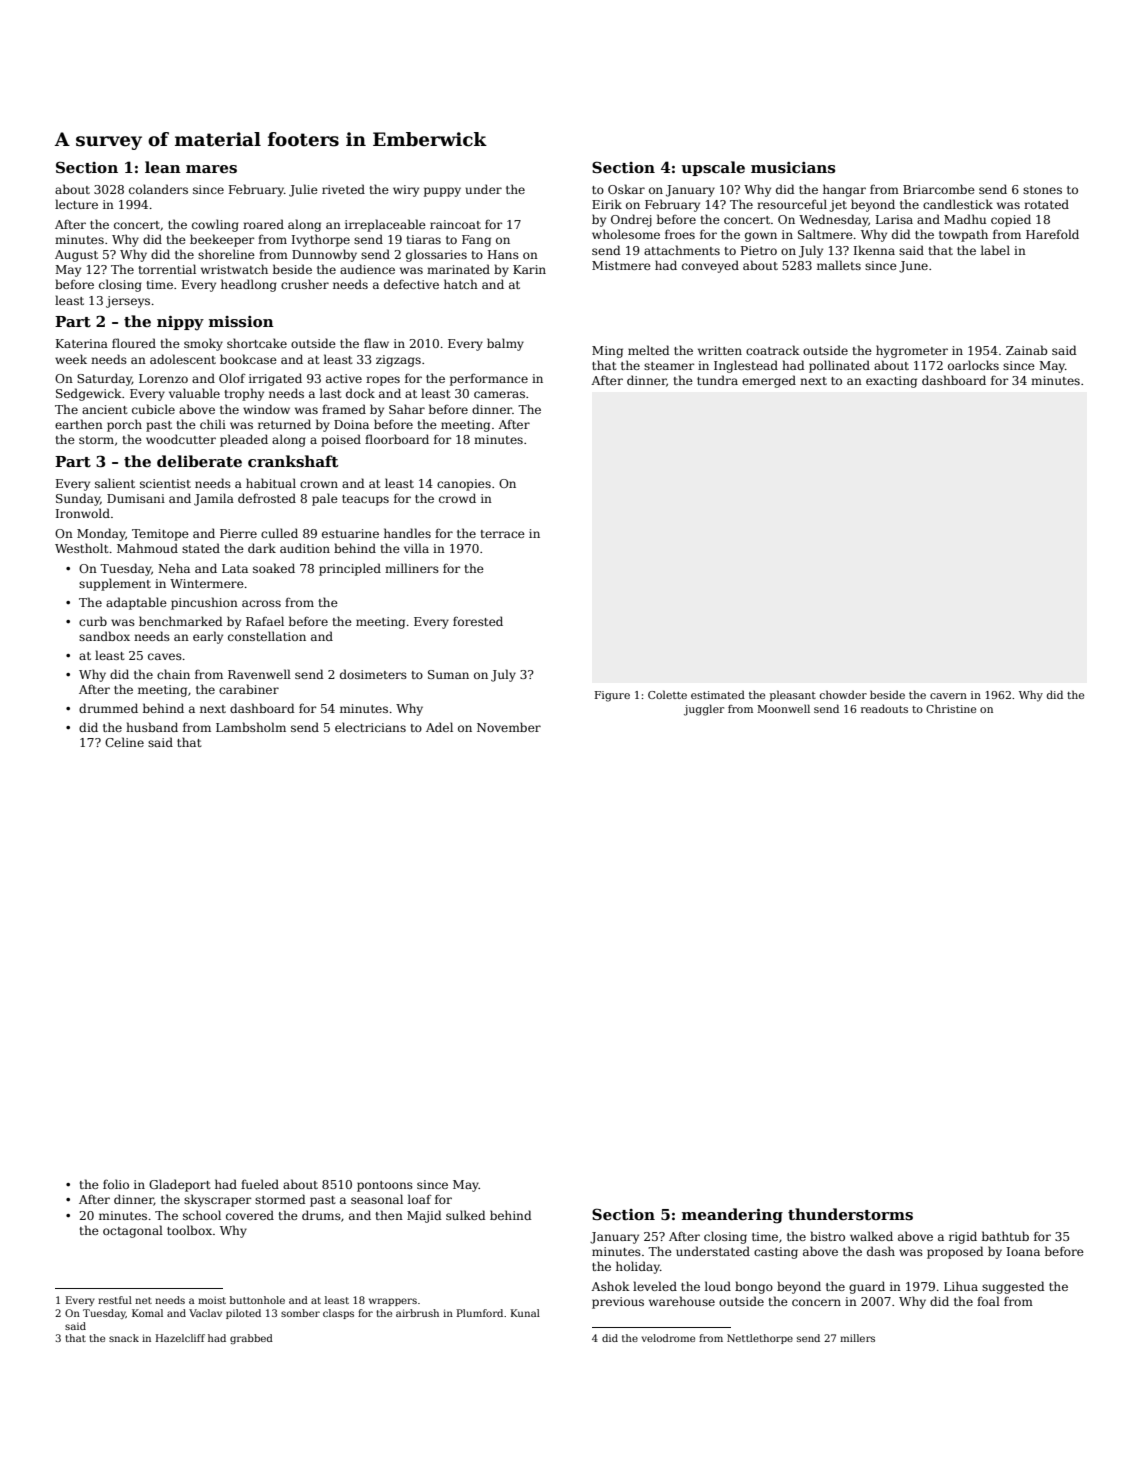 The width and height of the screenshot is (1142, 1478). I want to click on upscale, so click(713, 168).
